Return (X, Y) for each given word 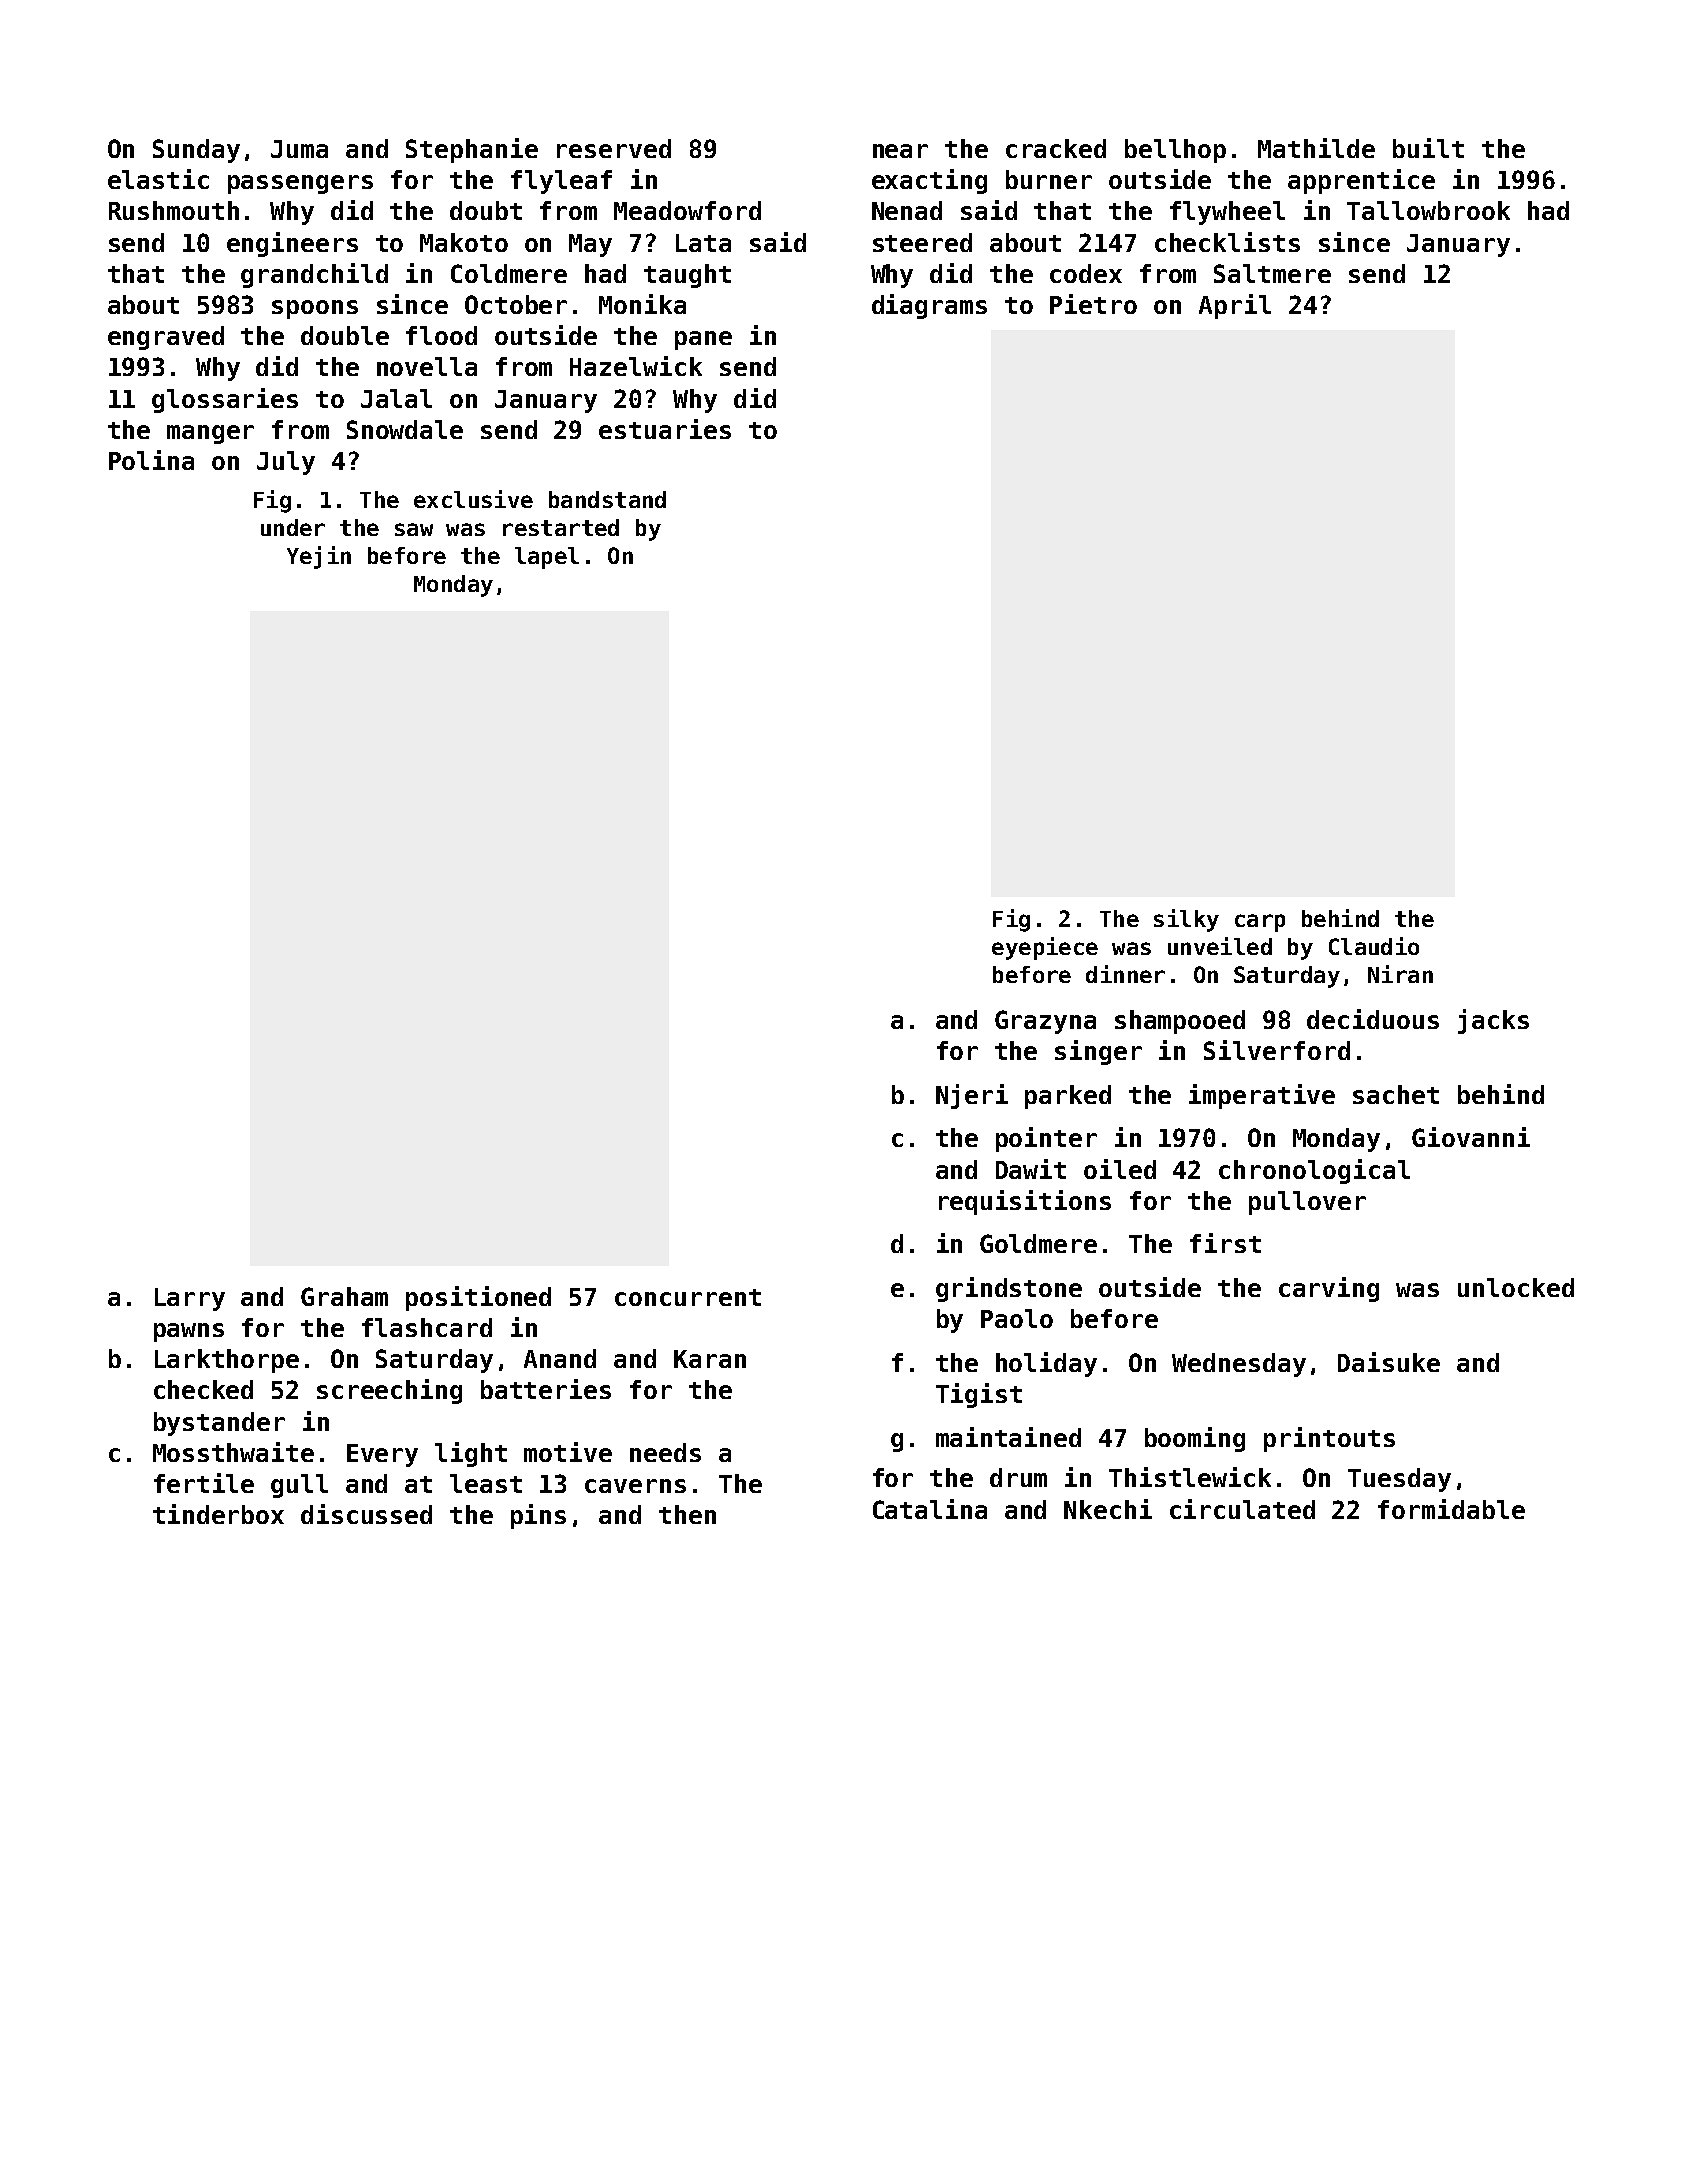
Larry (190, 1299)
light (471, 1454)
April (1235, 306)
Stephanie (472, 150)
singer (1098, 1052)
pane (703, 340)
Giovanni (1471, 1137)
